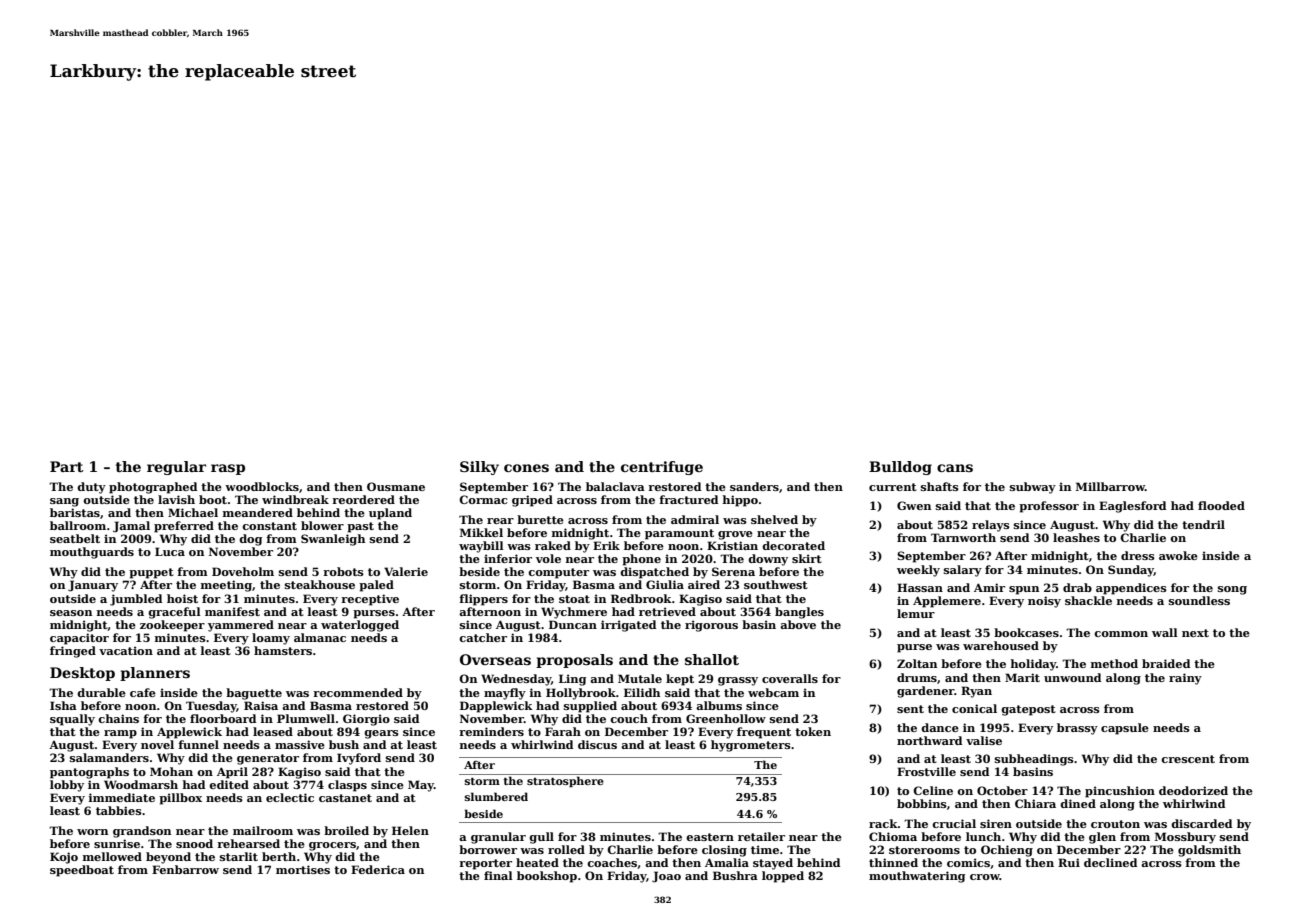  I want to click on Fenbarrow, so click(185, 869).
